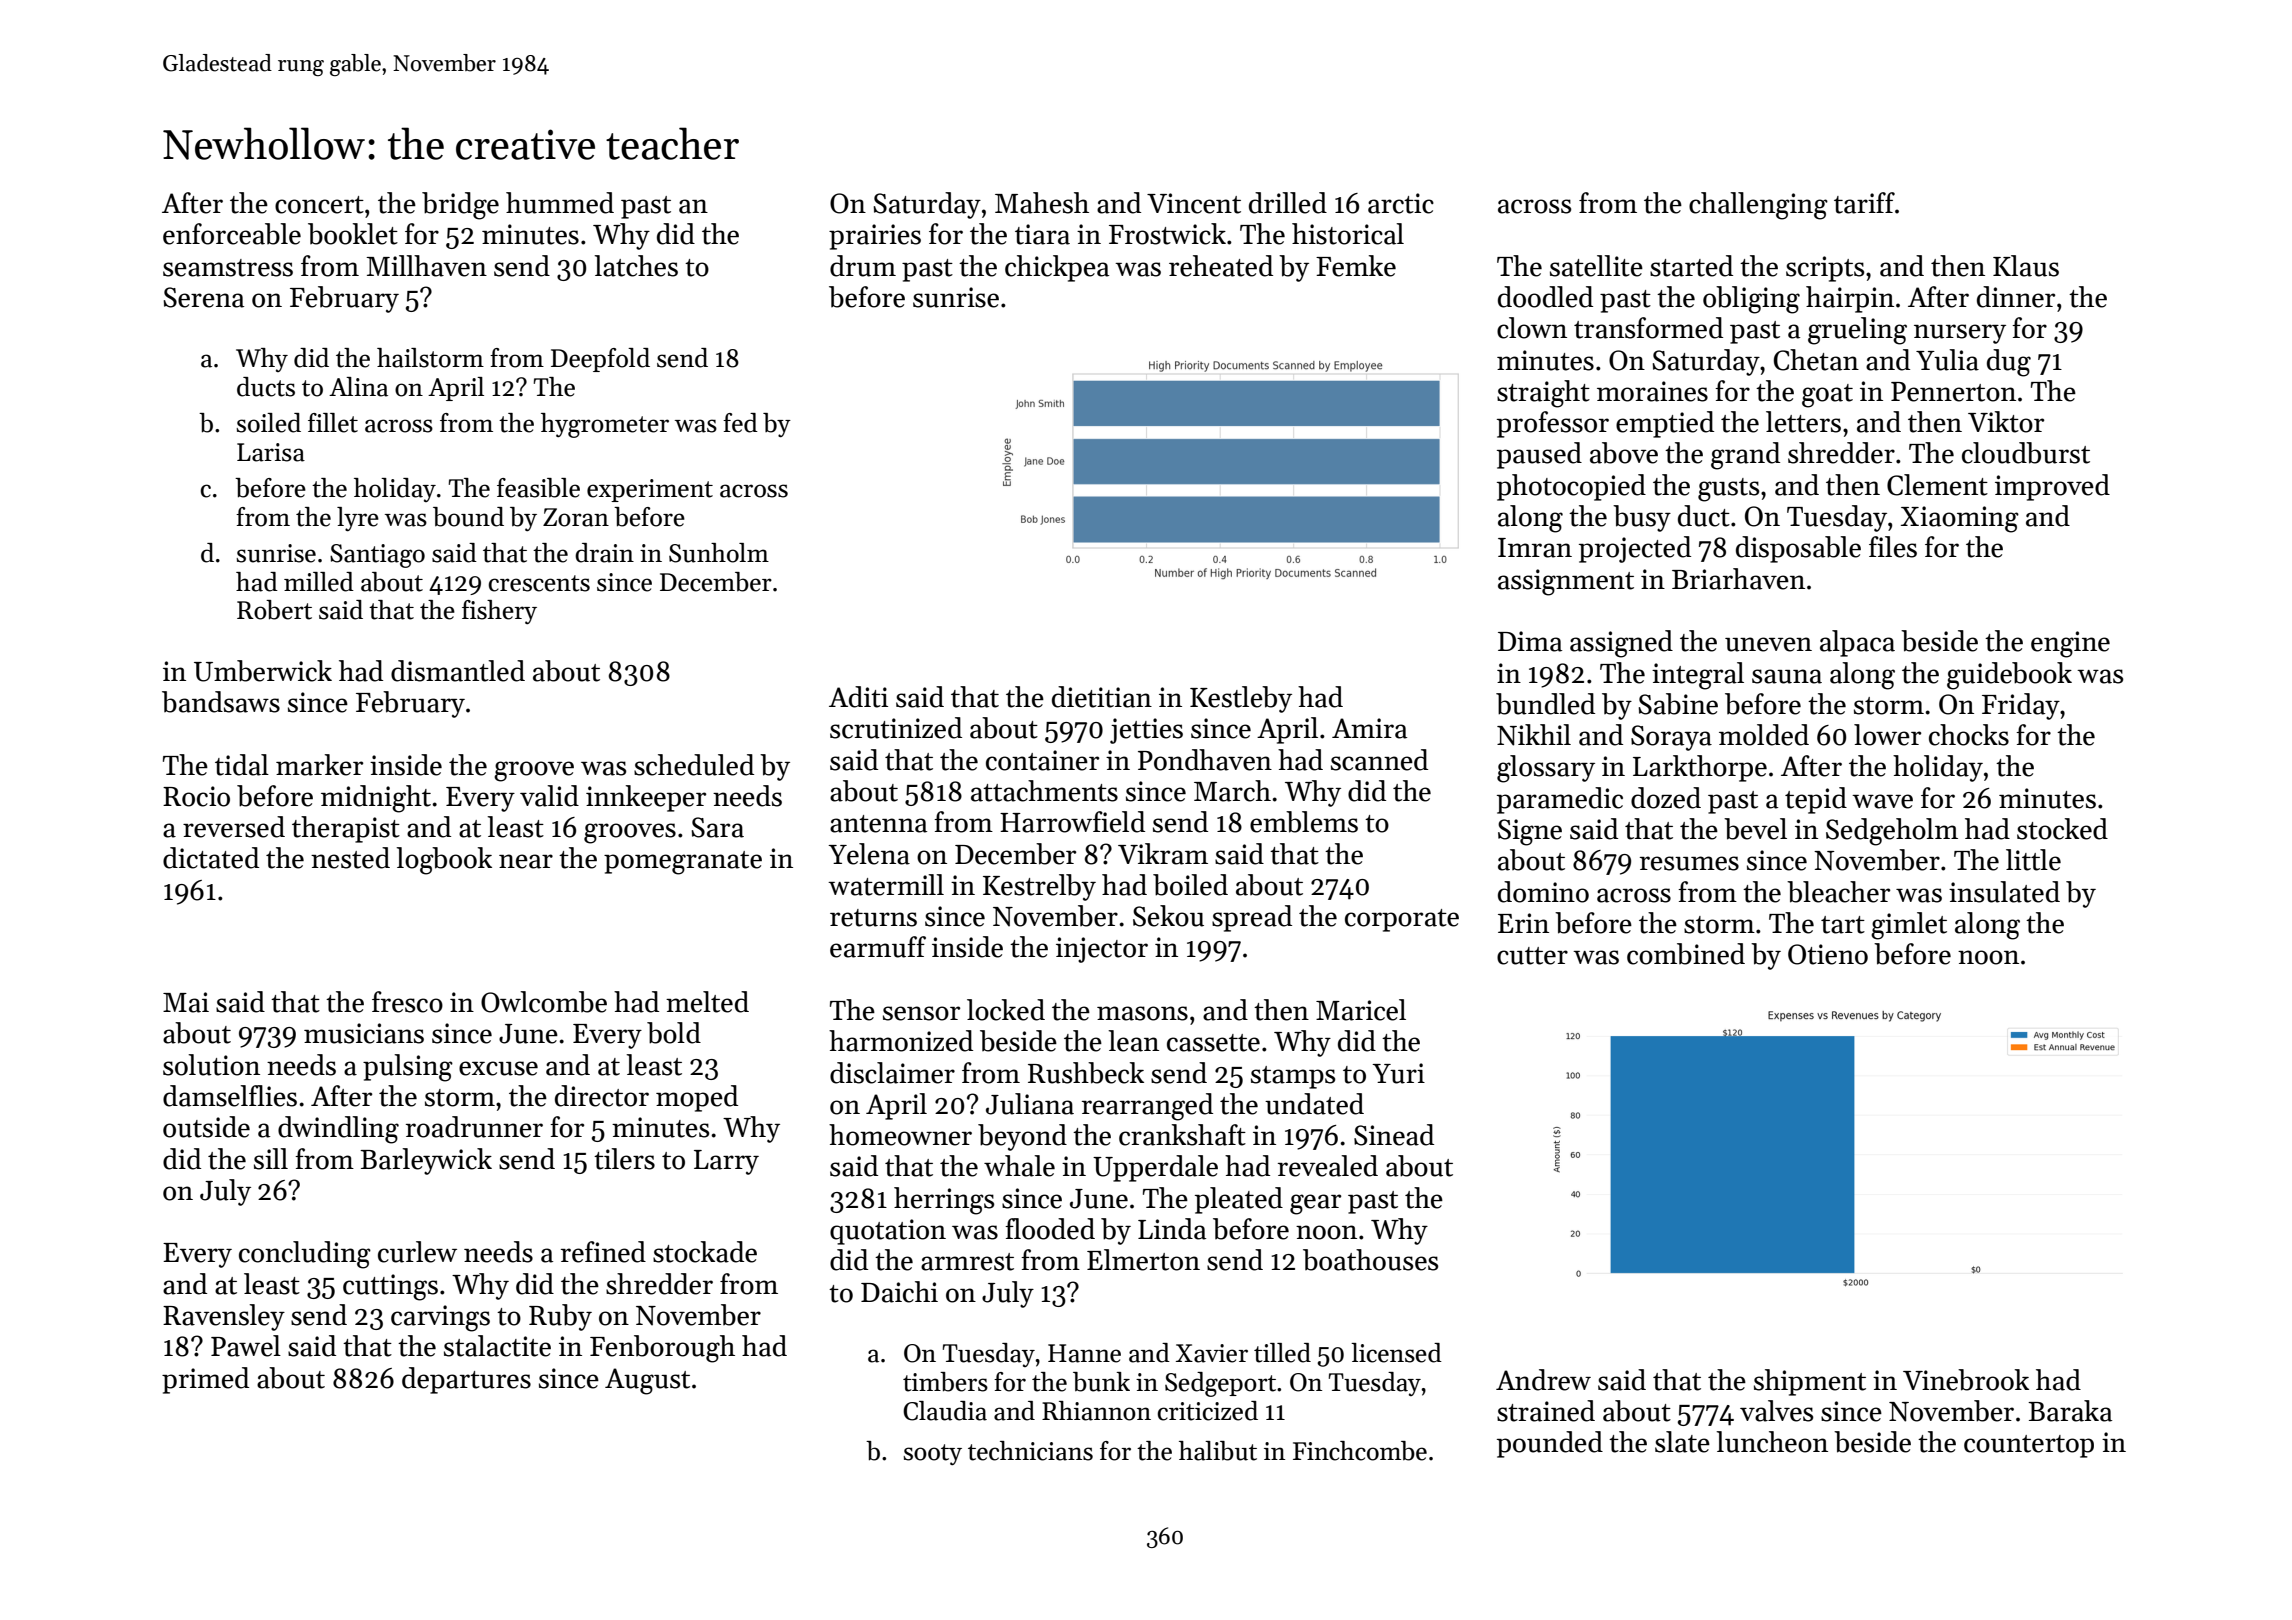 This page has width=2292, height=1620. What do you see at coordinates (740, 423) in the page?
I see `fed` at bounding box center [740, 423].
